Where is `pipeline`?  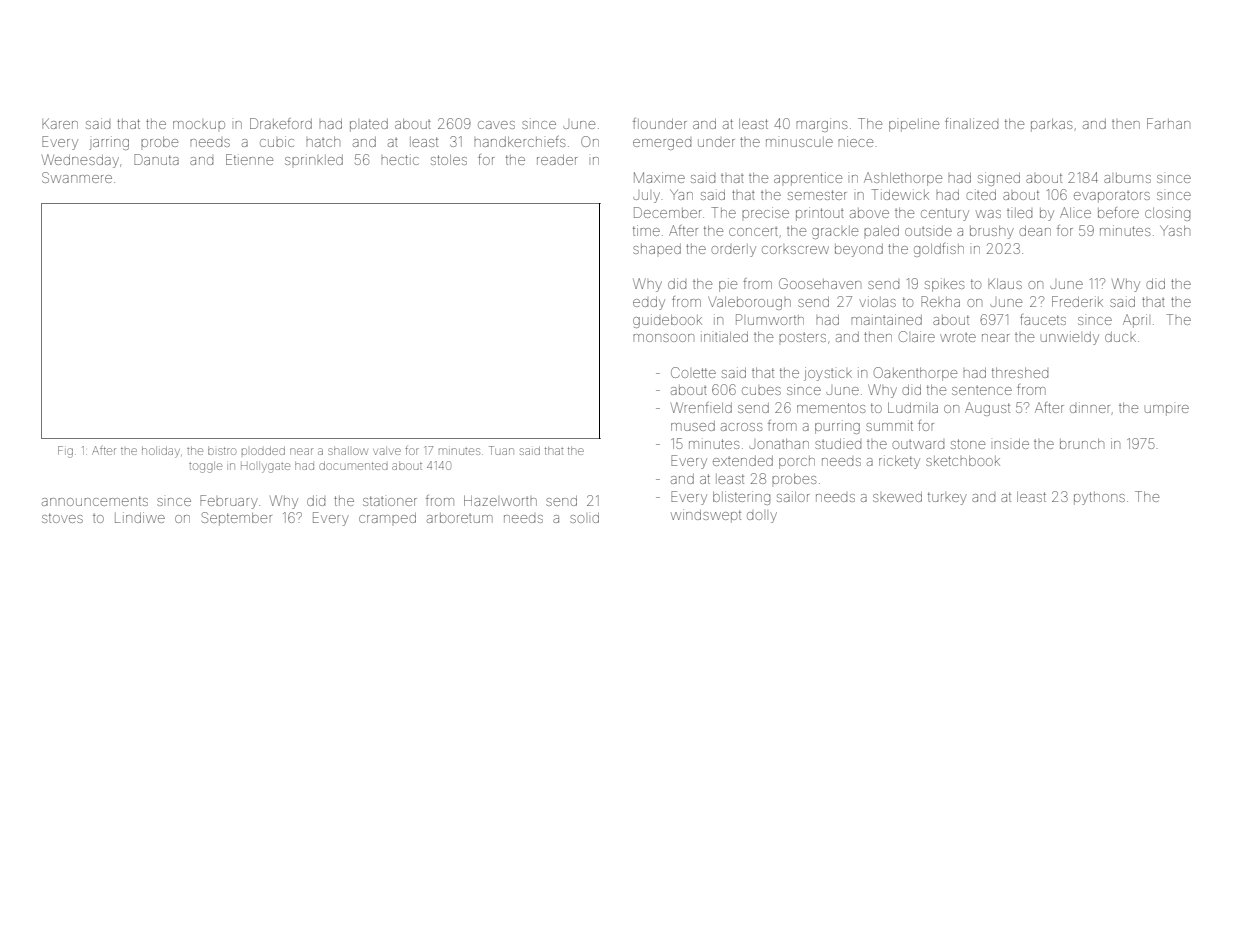 pipeline is located at coordinates (914, 125).
